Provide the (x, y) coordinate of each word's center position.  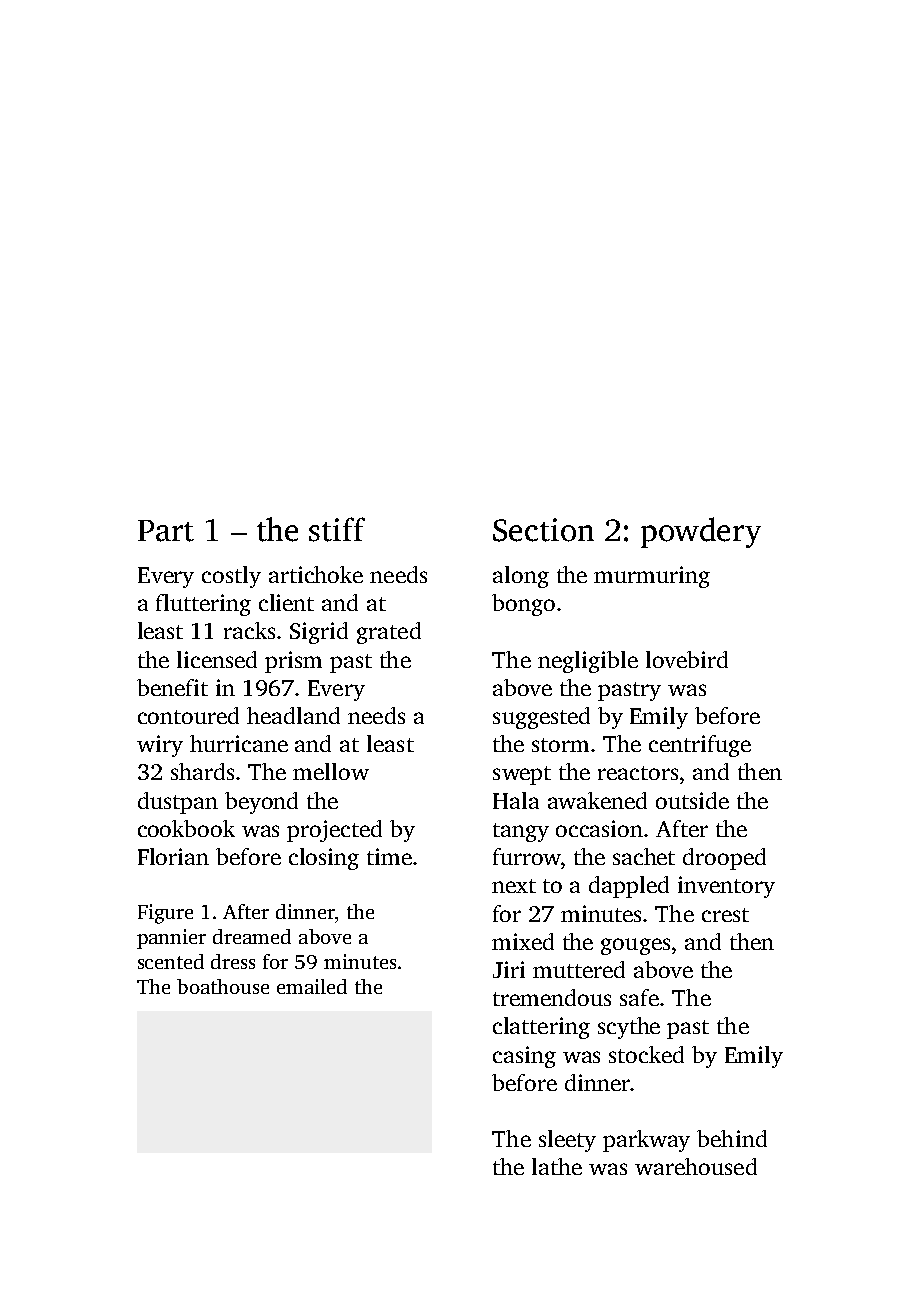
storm (560, 745)
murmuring (652, 577)
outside (692, 800)
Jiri (509, 969)
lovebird (687, 659)
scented (171, 961)
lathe (557, 1166)
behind (732, 1138)
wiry (160, 746)
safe (639, 997)
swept (522, 775)
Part (166, 531)
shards (202, 771)
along (521, 577)
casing (524, 1057)
